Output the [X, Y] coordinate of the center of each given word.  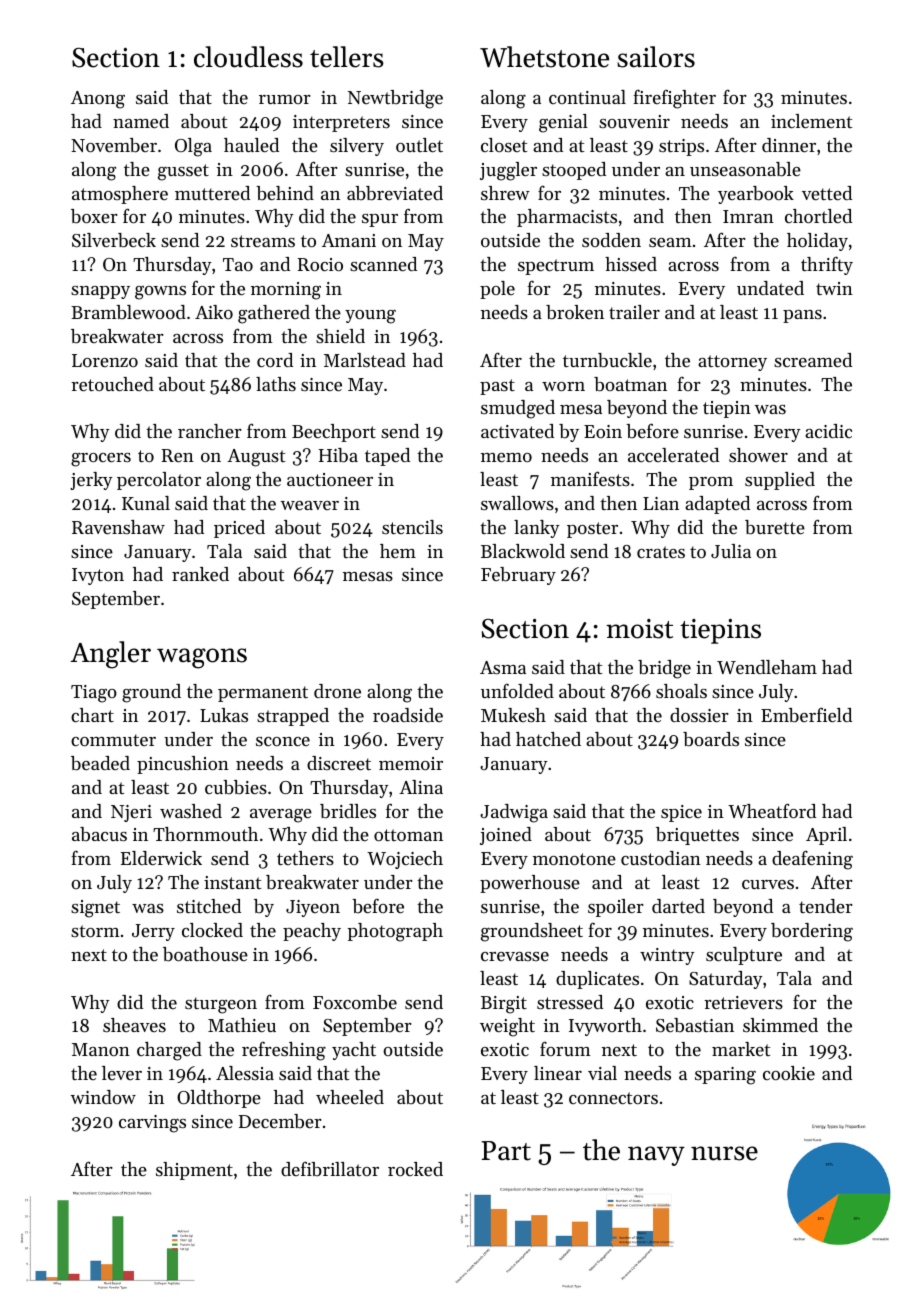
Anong [98, 100]
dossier [699, 715]
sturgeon [221, 1005]
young [370, 316]
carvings [152, 1124]
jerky [91, 481]
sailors [656, 57]
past [497, 387]
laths [276, 384]
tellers [347, 57]
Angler [110, 655]
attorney [732, 363]
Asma [503, 667]
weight [507, 1027]
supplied [780, 481]
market [741, 1049]
